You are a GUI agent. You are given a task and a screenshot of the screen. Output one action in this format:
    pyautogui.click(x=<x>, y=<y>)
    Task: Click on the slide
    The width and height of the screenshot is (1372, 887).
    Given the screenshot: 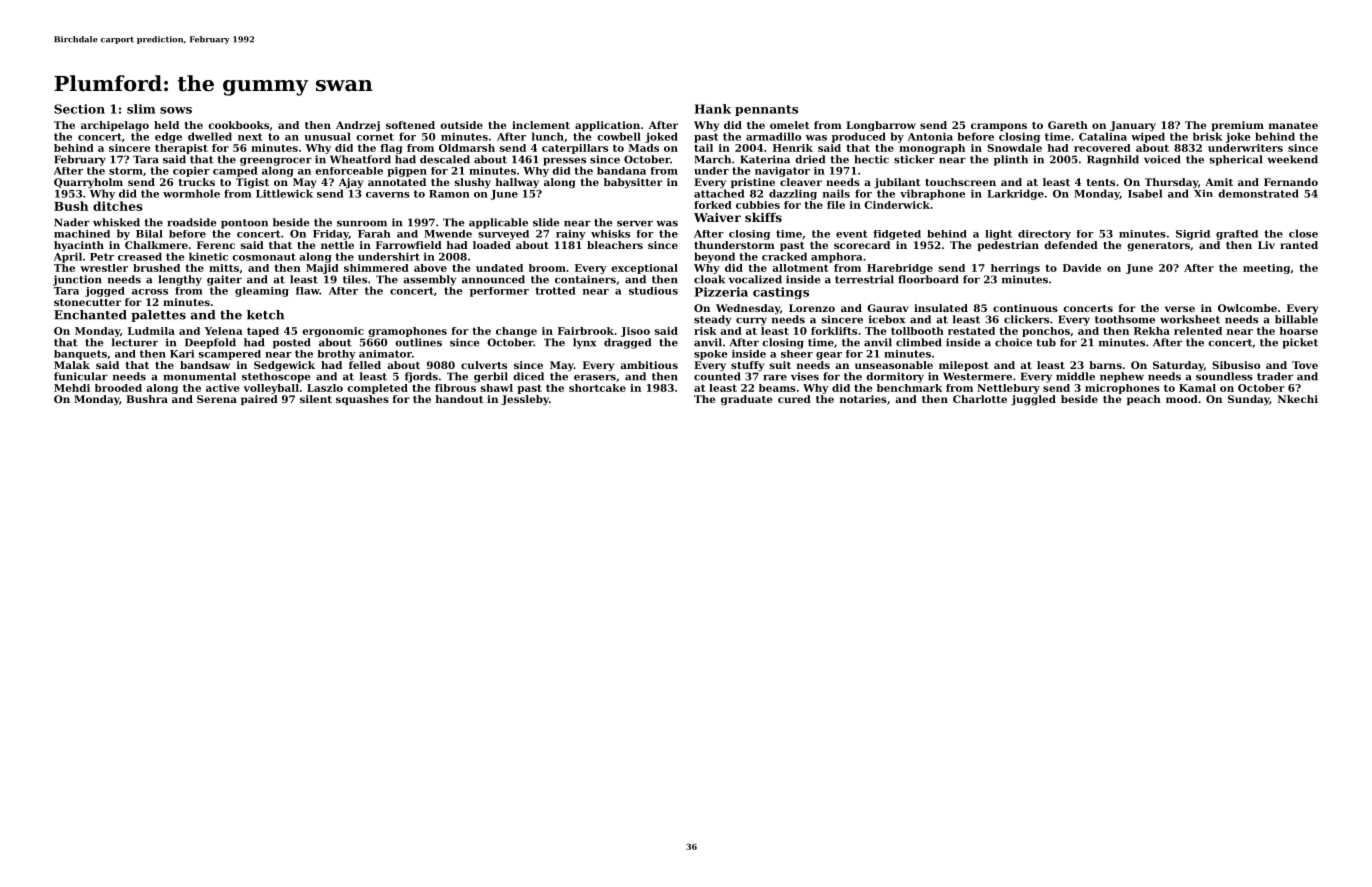 What is the action you would take?
    pyautogui.click(x=546, y=222)
